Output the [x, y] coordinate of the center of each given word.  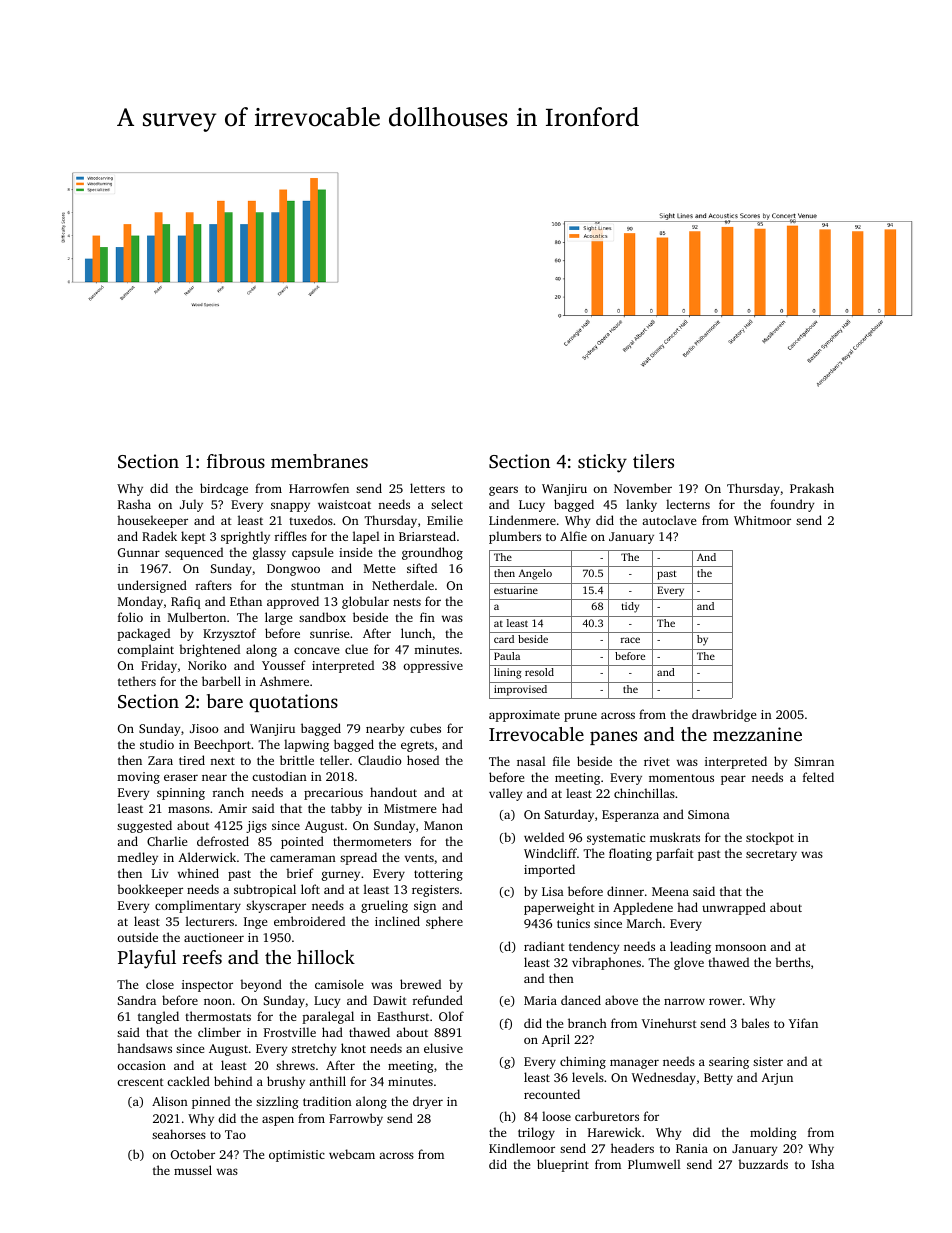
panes [613, 738]
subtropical [265, 890]
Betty [718, 1079]
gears [503, 491]
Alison [170, 1101]
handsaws [144, 1048]
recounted [552, 1094]
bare [225, 701]
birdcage [224, 489]
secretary [771, 855]
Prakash [812, 488]
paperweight [559, 908]
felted [818, 777]
